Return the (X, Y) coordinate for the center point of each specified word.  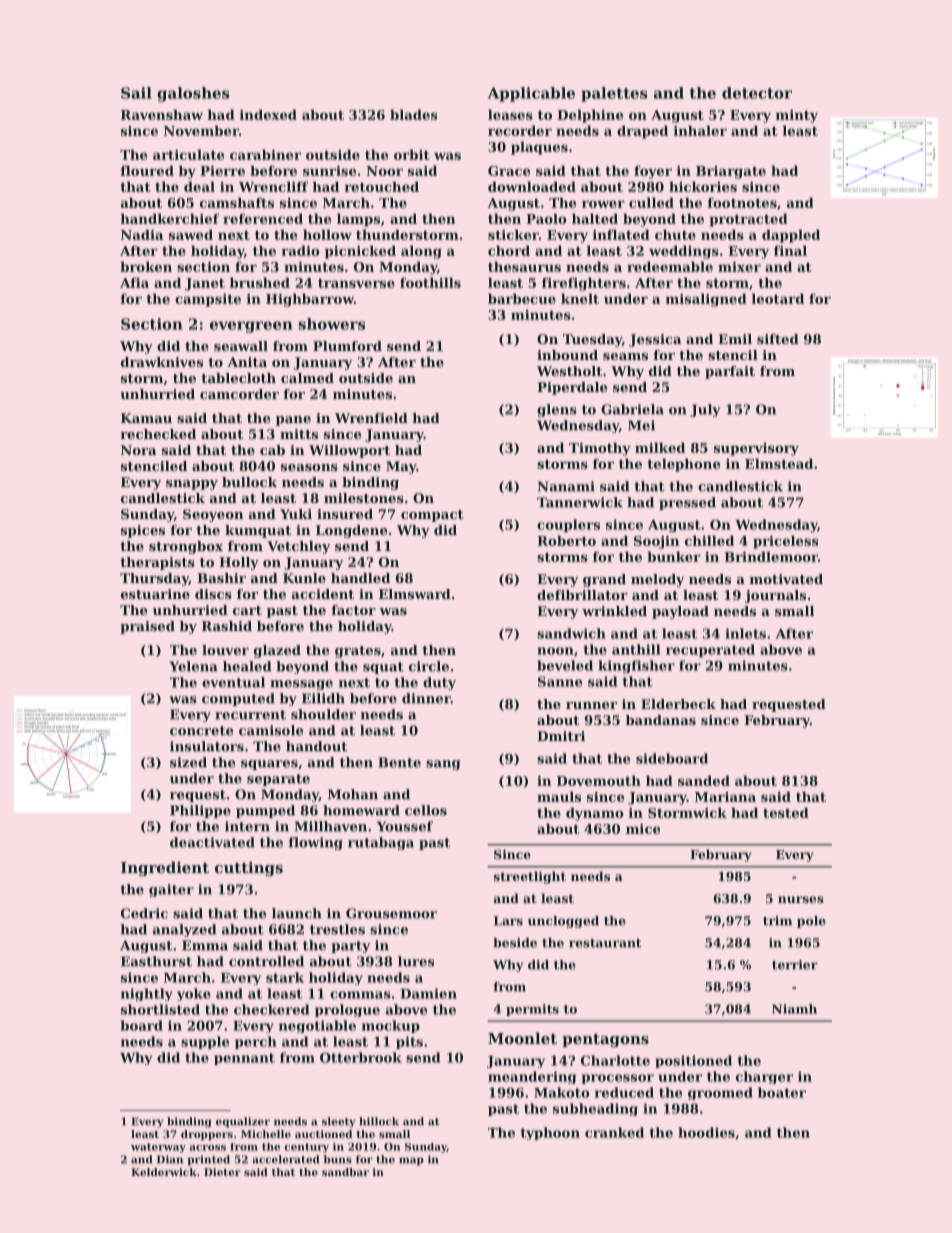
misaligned (706, 300)
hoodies (706, 1132)
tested (786, 812)
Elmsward (415, 594)
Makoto (561, 1092)
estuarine (155, 594)
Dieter (222, 1172)
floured (147, 170)
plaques (539, 148)
